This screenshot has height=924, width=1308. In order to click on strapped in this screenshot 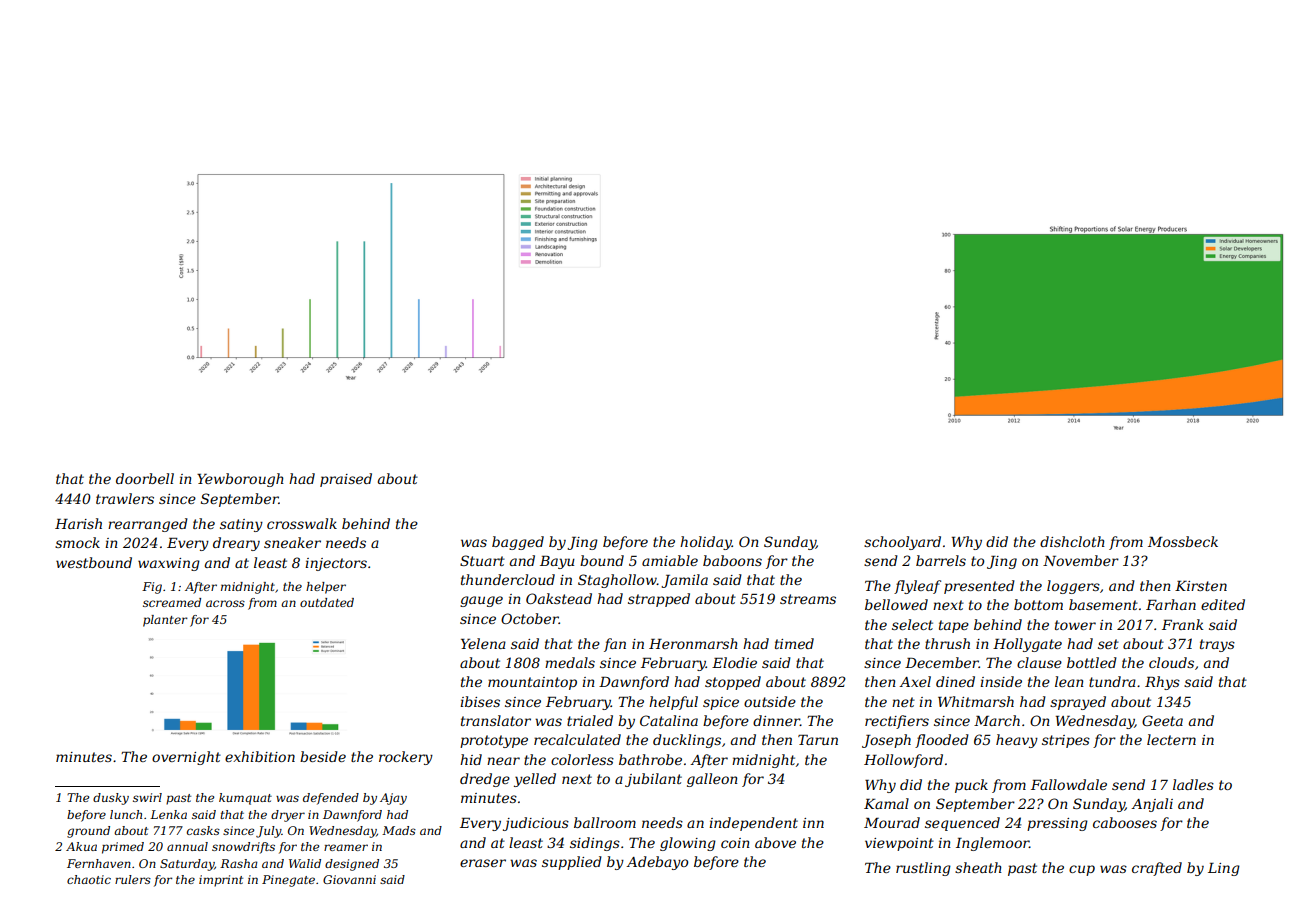, I will do `click(659, 600)`.
